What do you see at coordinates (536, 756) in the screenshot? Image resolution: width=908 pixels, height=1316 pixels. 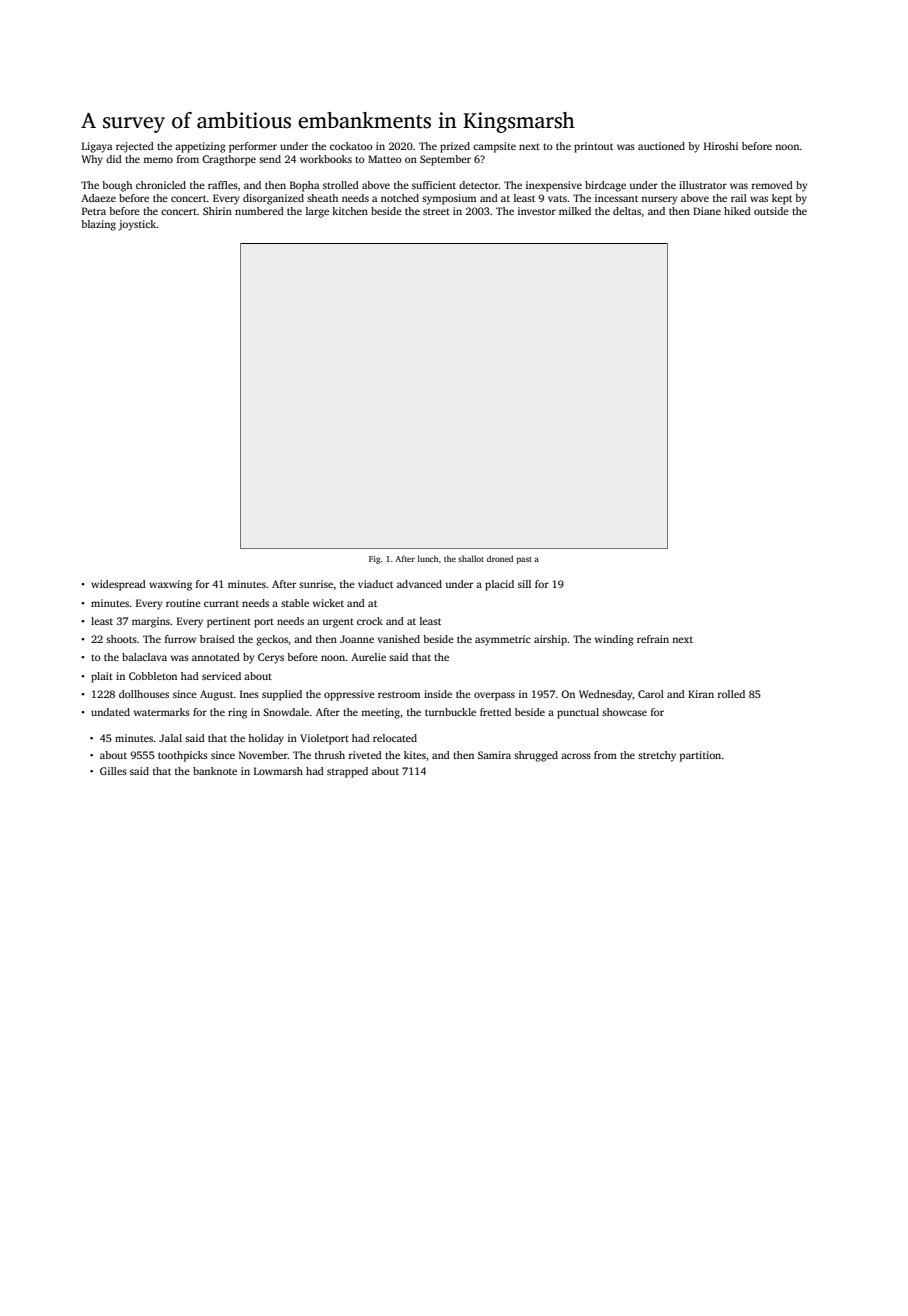 I see `shrugged` at bounding box center [536, 756].
